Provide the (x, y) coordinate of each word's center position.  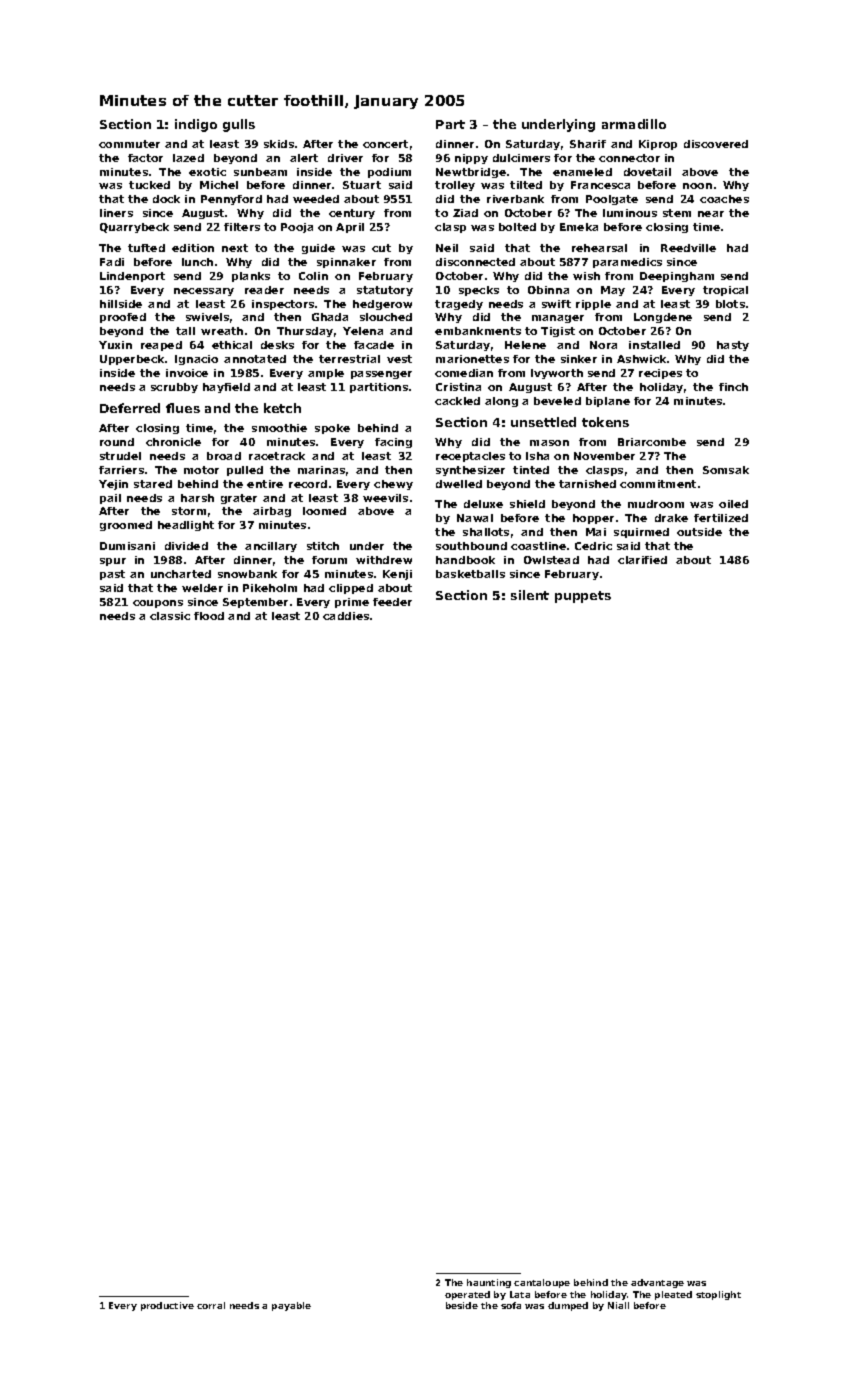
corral (211, 1305)
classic (170, 616)
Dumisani (127, 546)
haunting (489, 1283)
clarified (642, 560)
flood (209, 616)
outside (699, 532)
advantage (657, 1283)
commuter (129, 144)
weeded (316, 199)
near (711, 214)
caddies (346, 616)
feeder (392, 602)
